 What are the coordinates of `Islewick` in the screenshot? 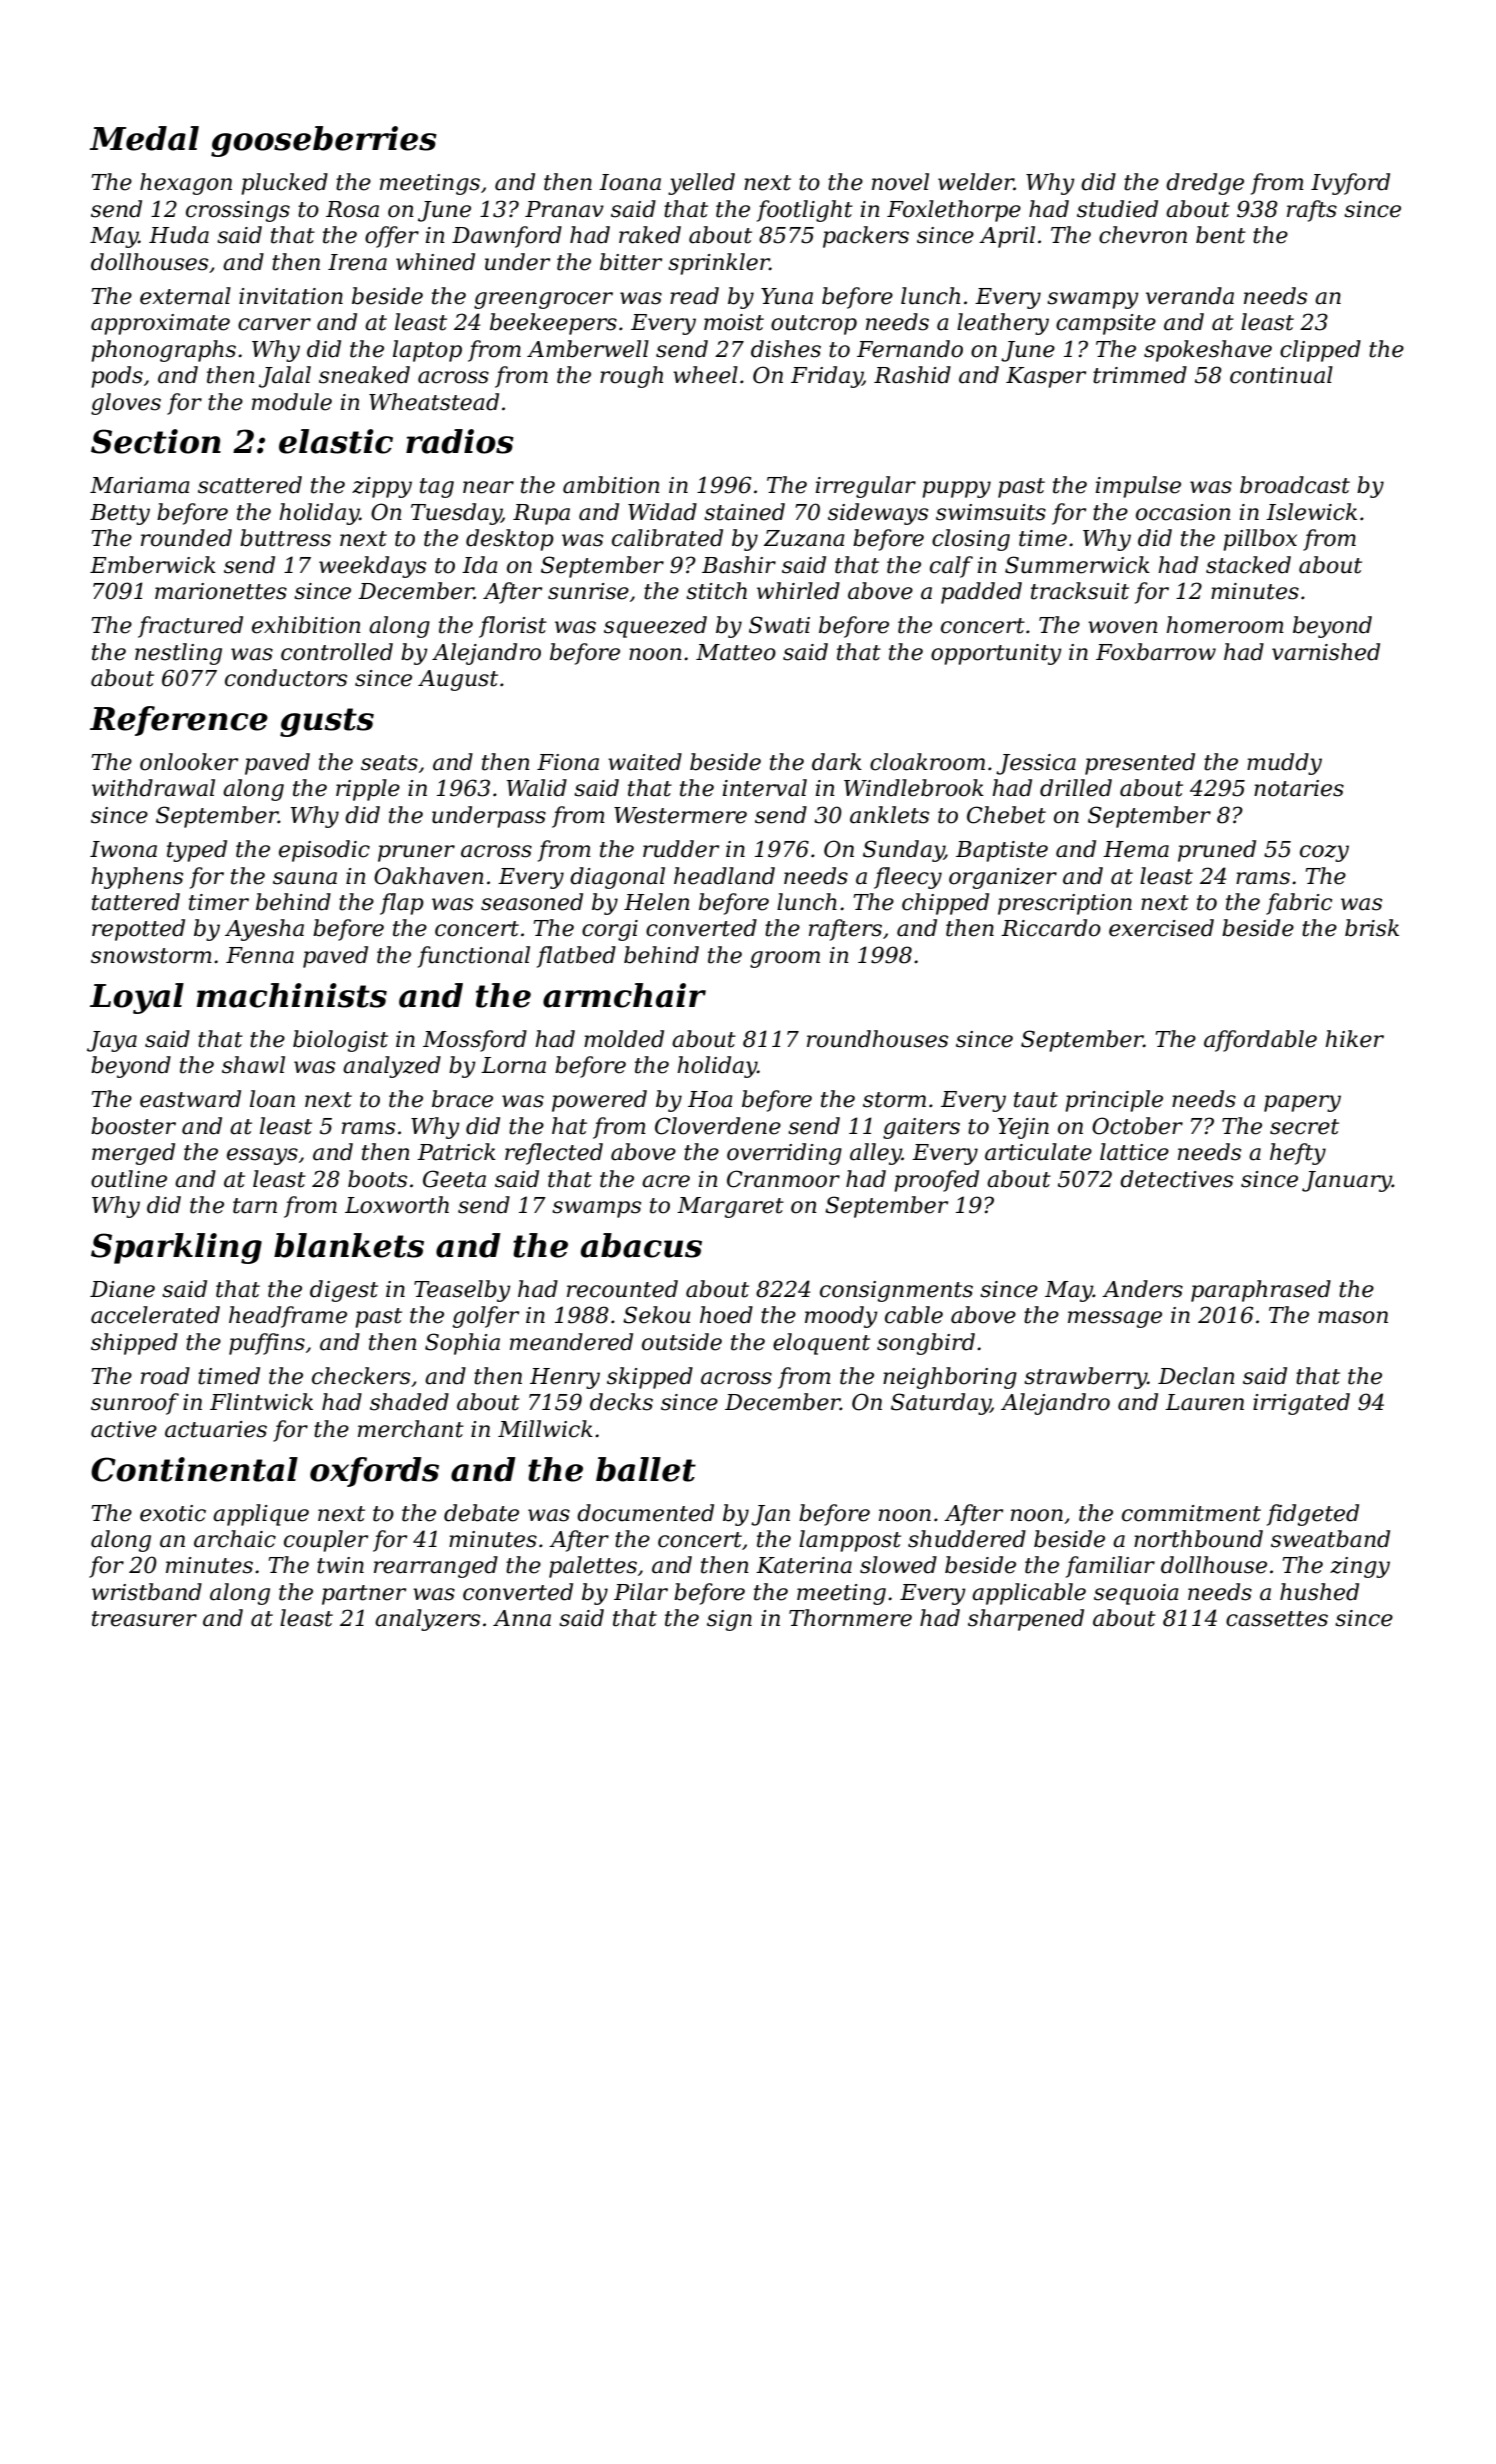 It's located at (1311, 512).
